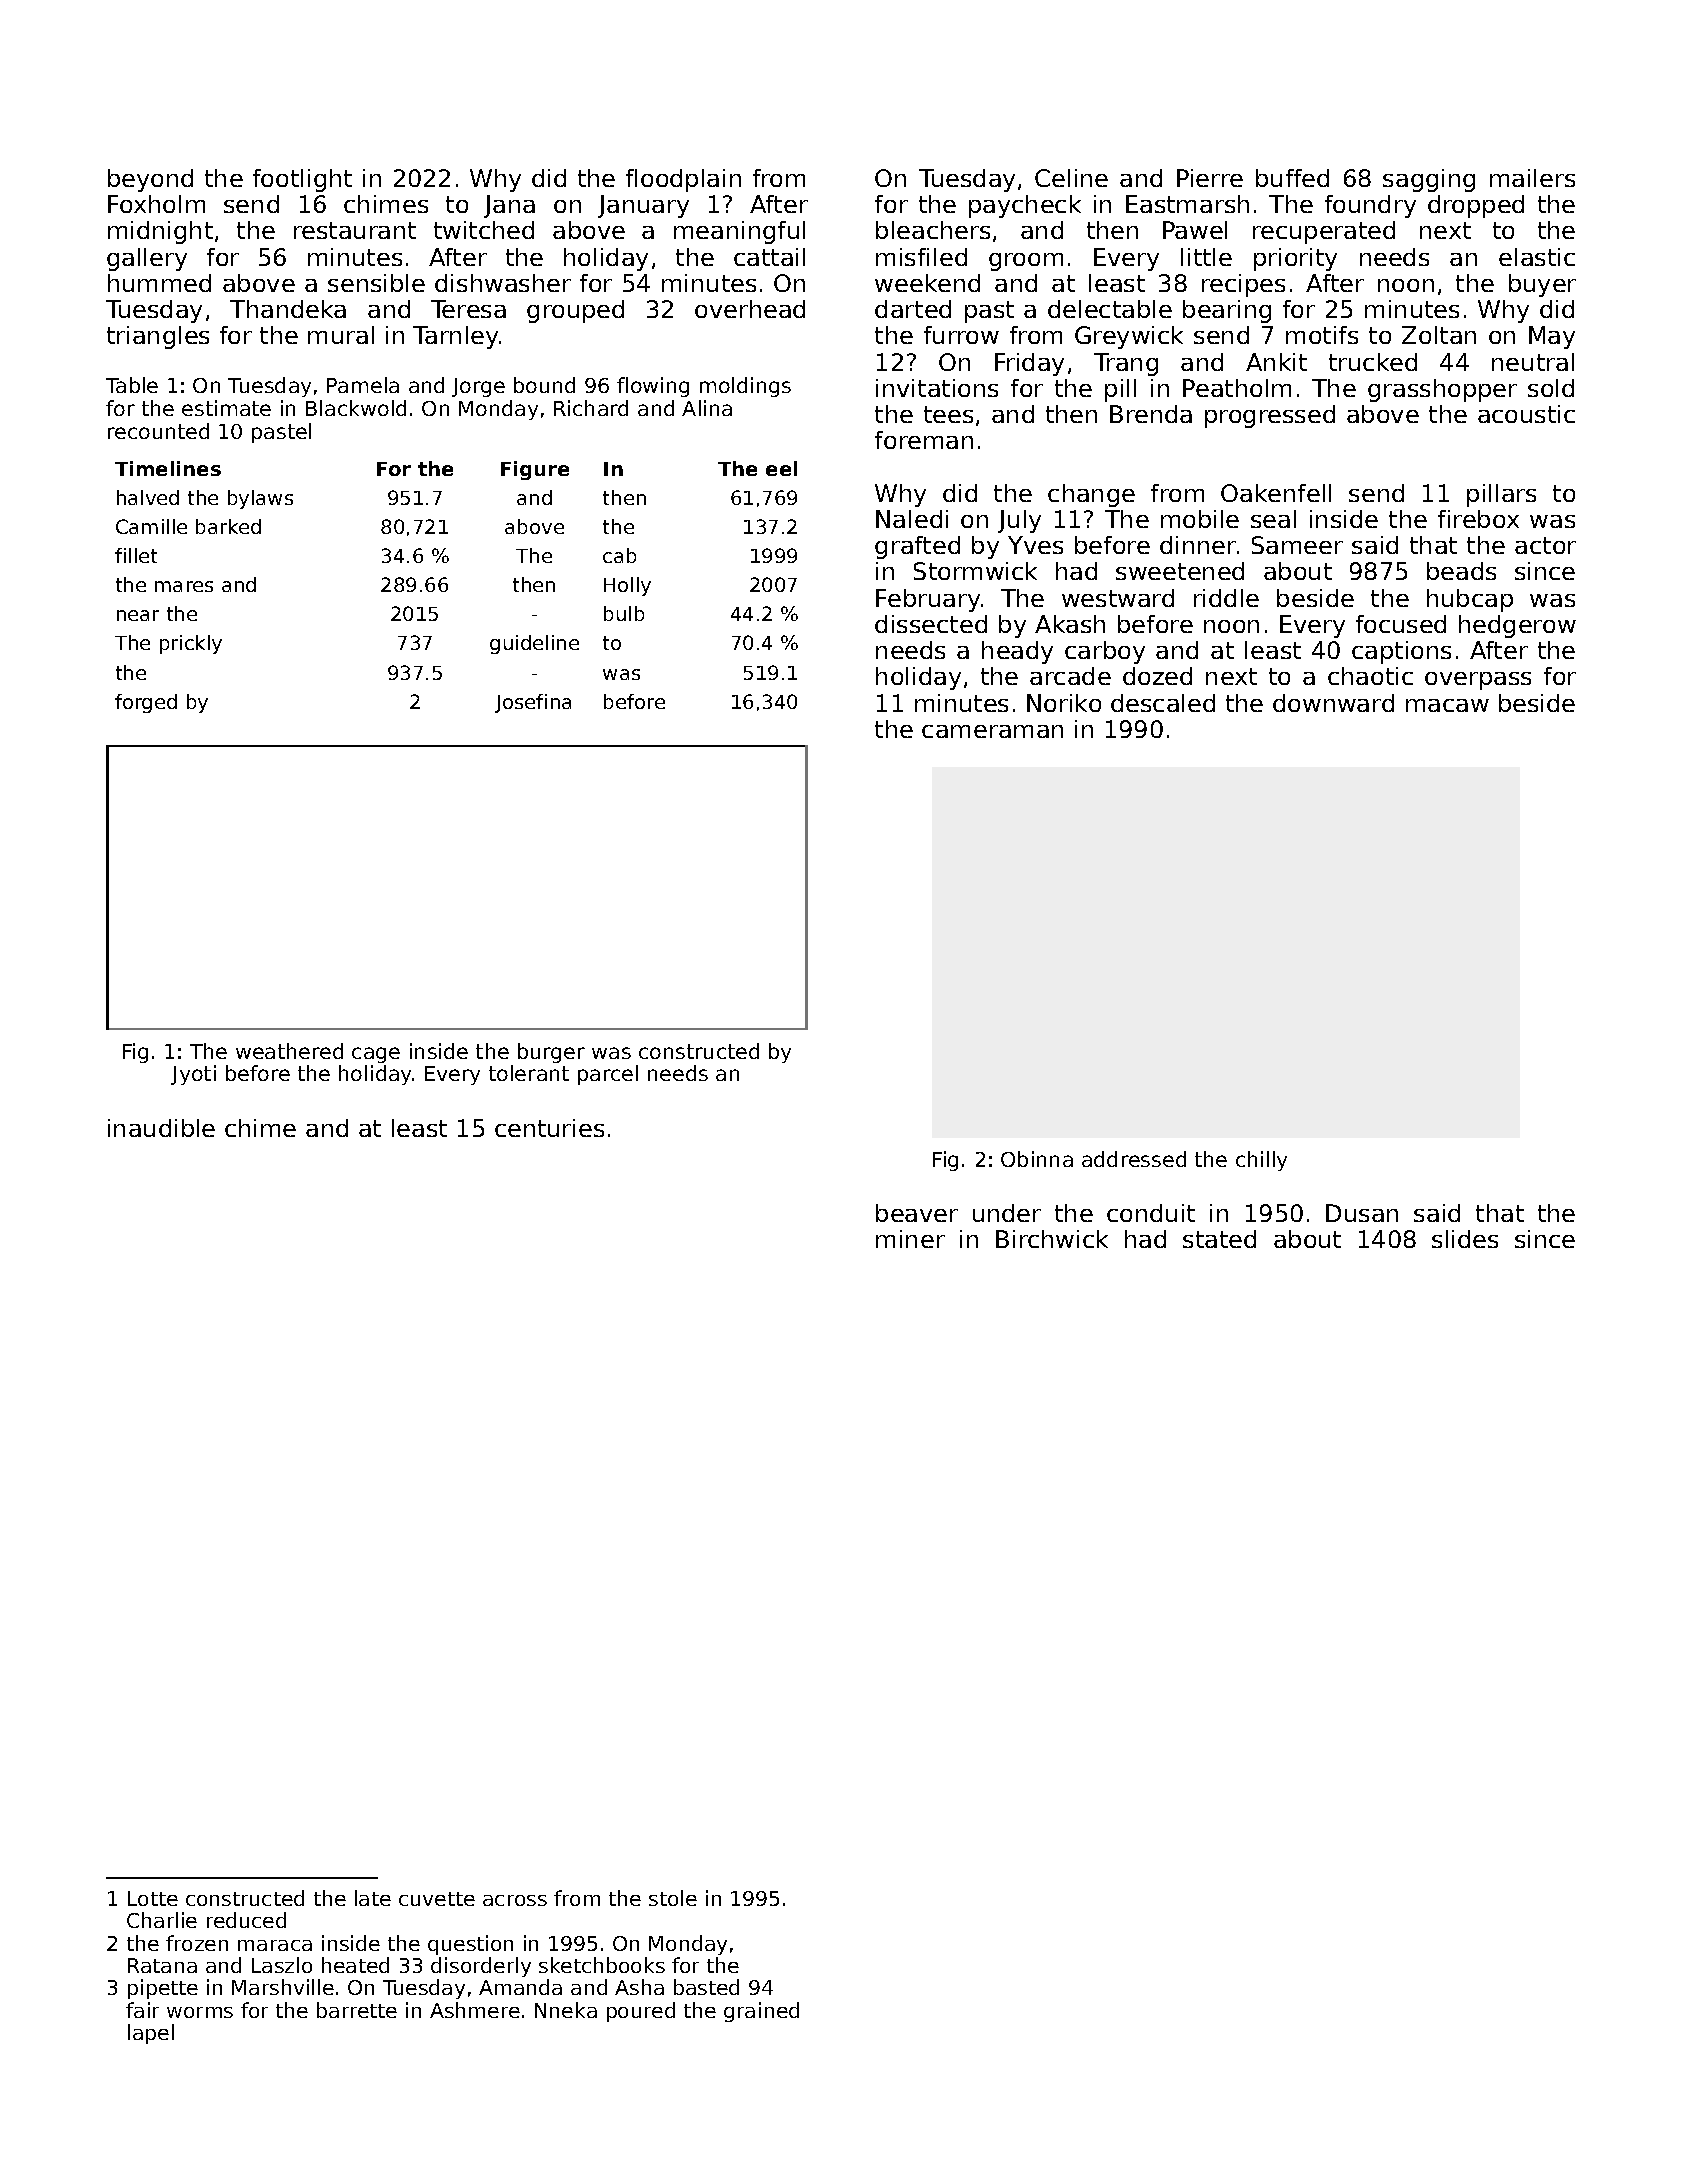 The image size is (1683, 2178). What do you see at coordinates (282, 1965) in the image?
I see `Laszlo` at bounding box center [282, 1965].
